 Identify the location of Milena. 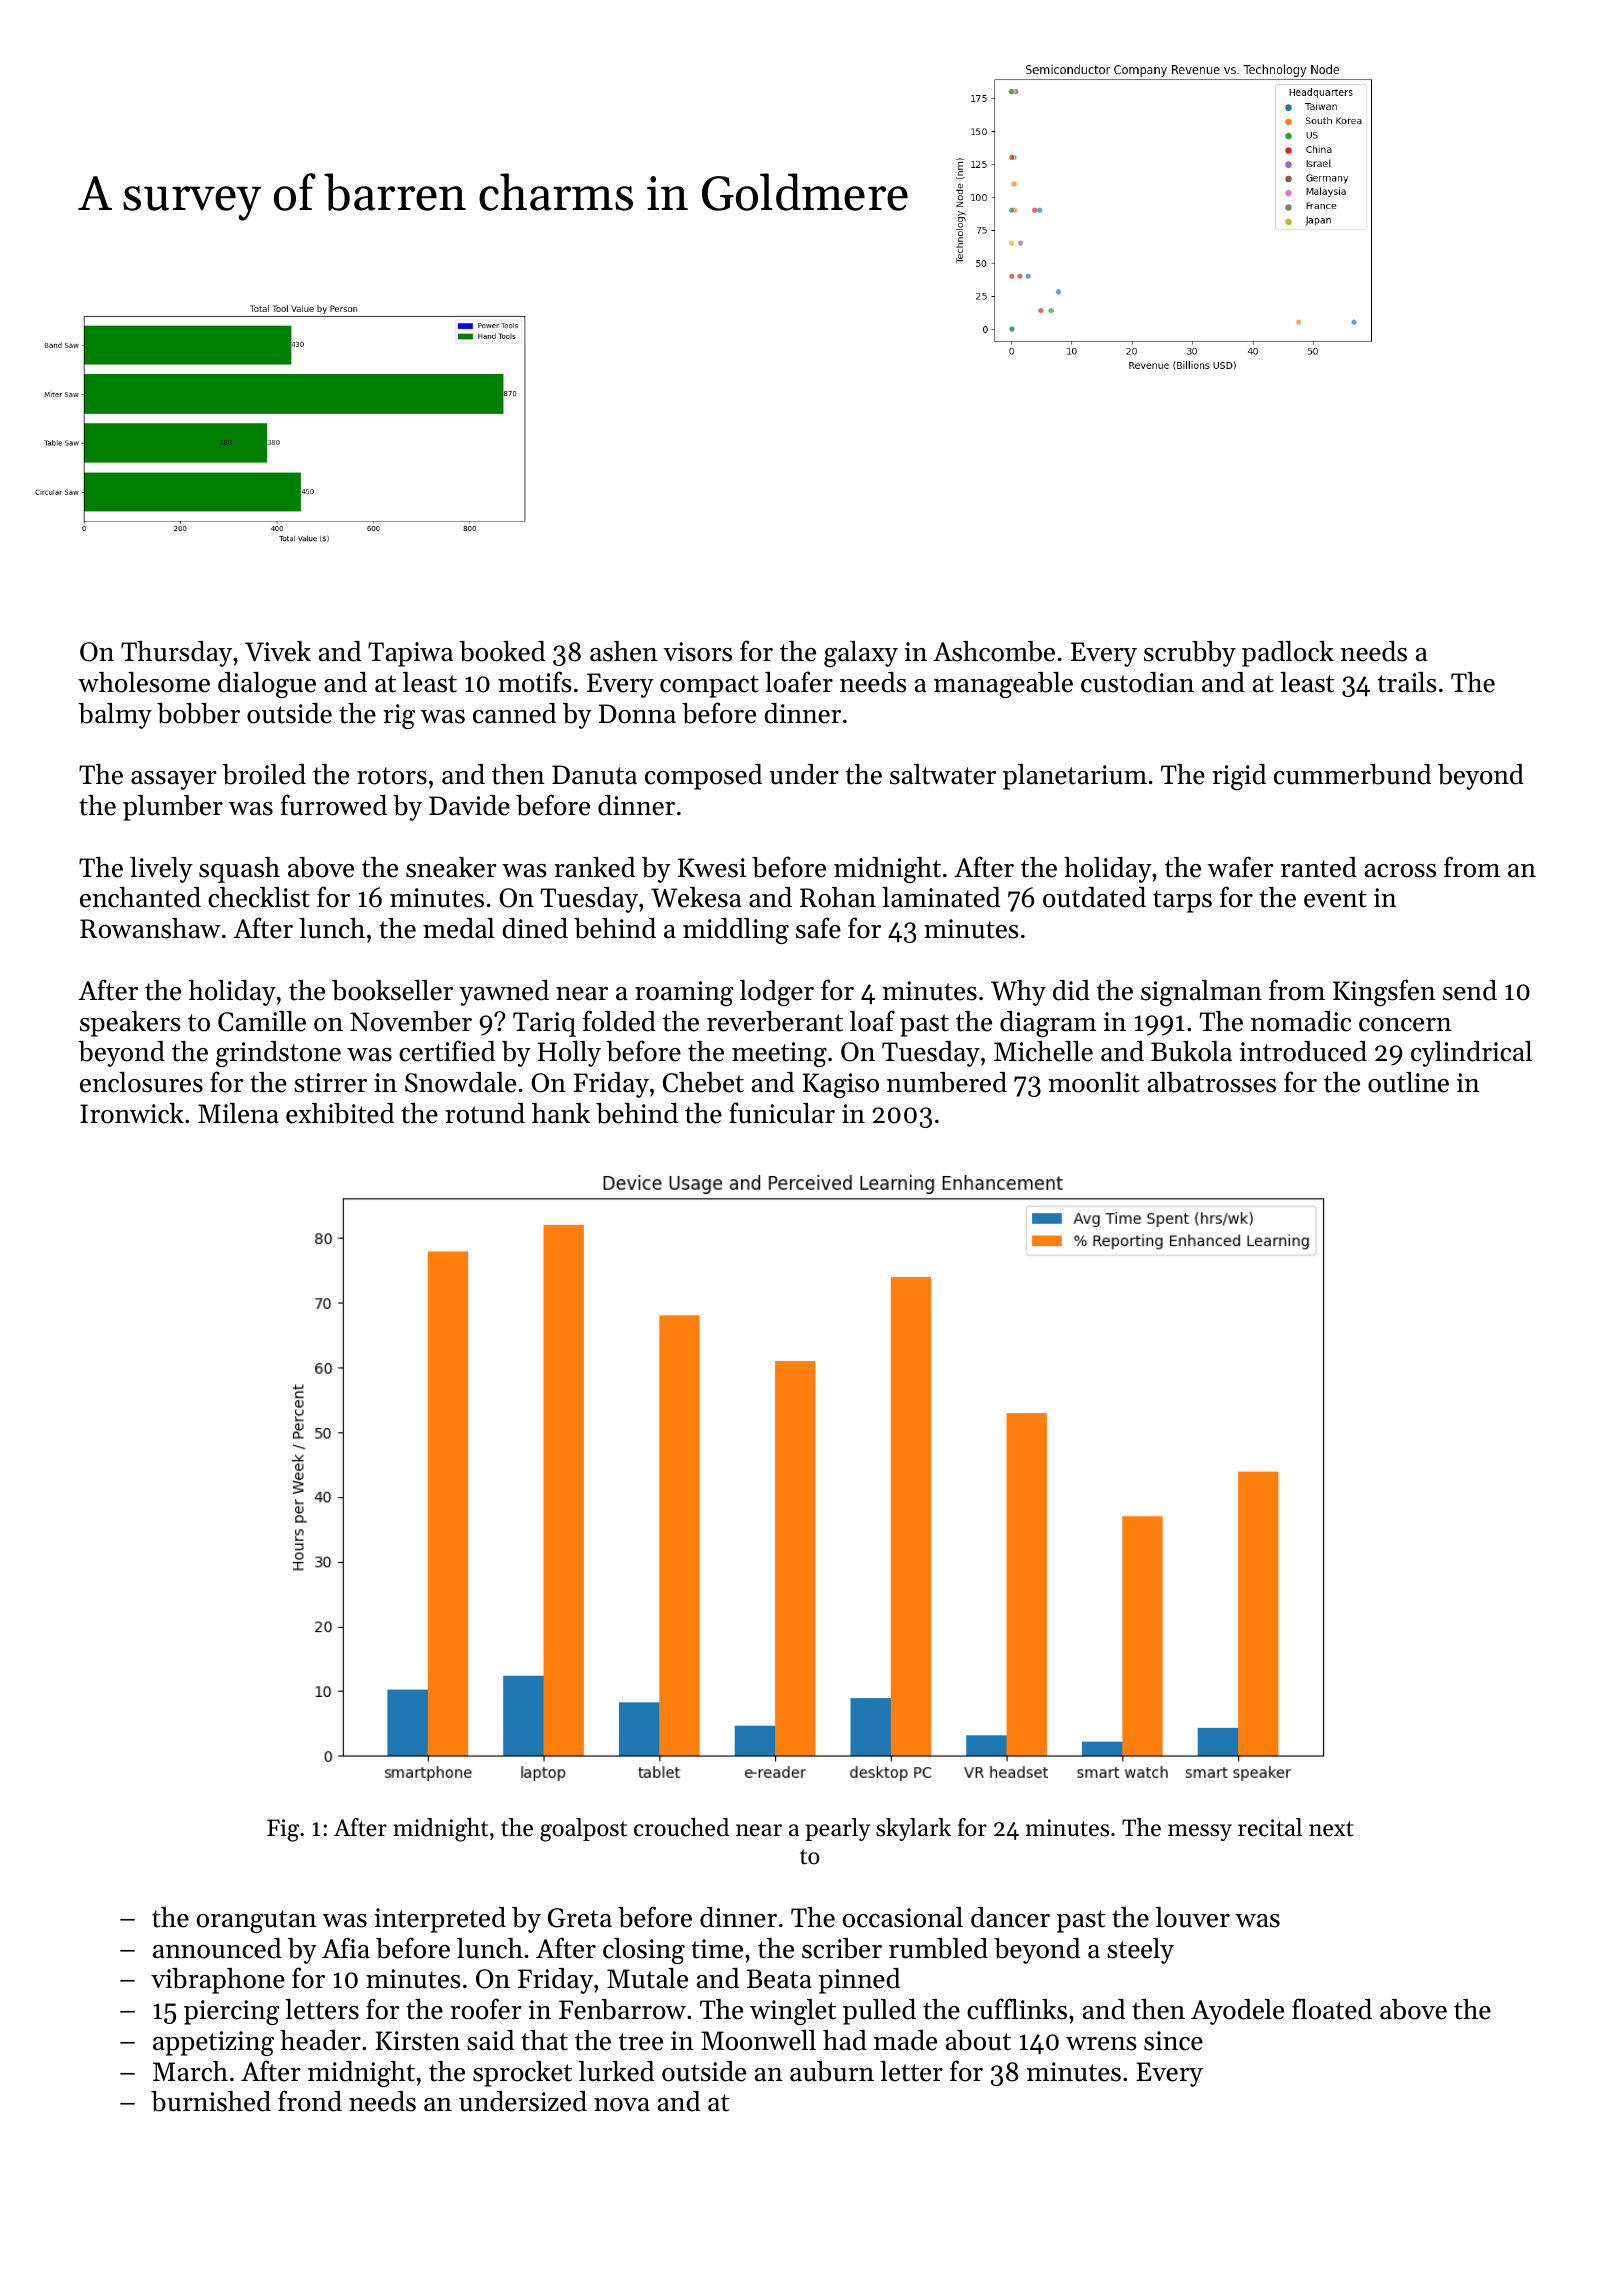
(238, 1113).
